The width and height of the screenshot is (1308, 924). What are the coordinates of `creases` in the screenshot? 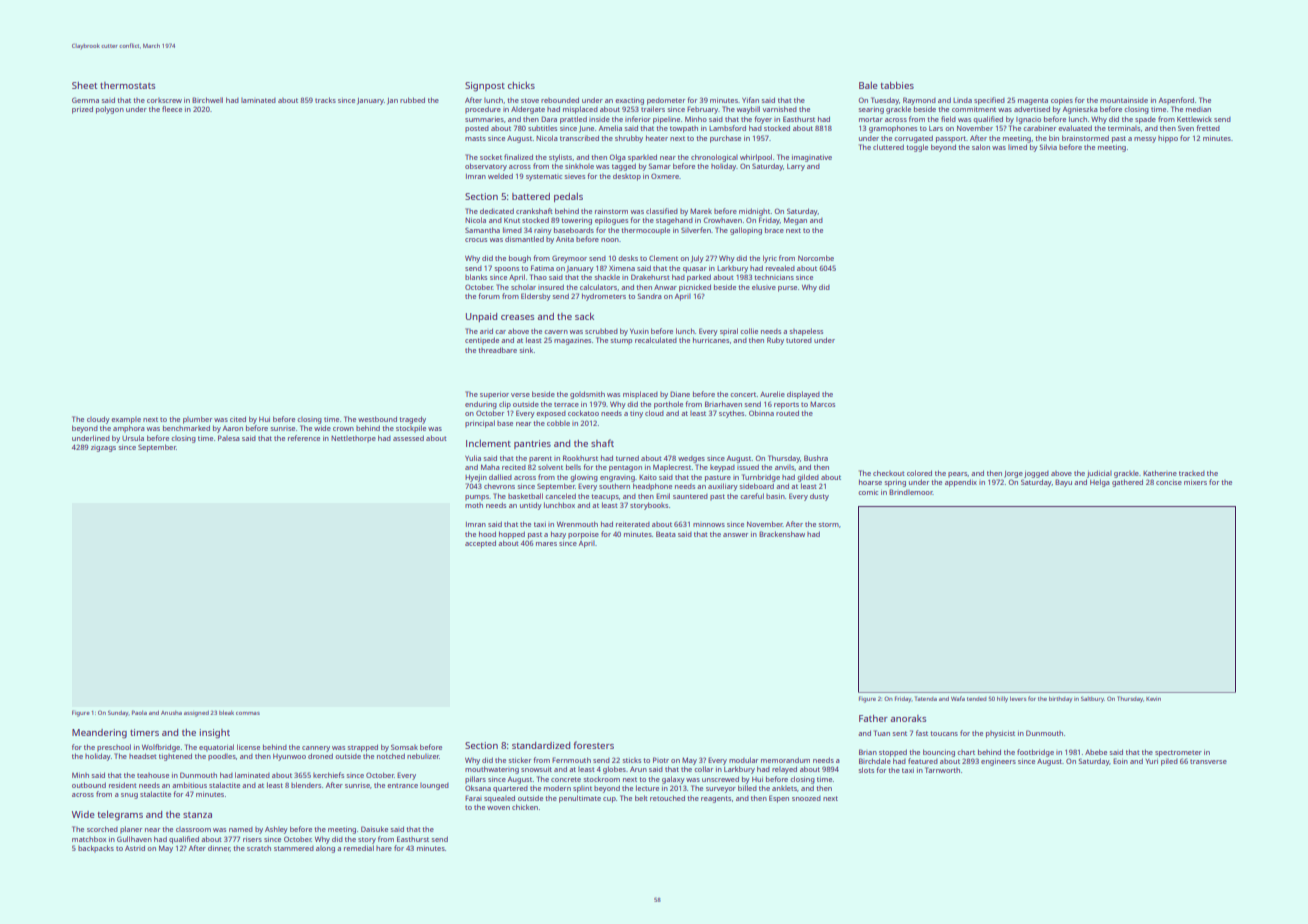 It's located at (517, 317).
